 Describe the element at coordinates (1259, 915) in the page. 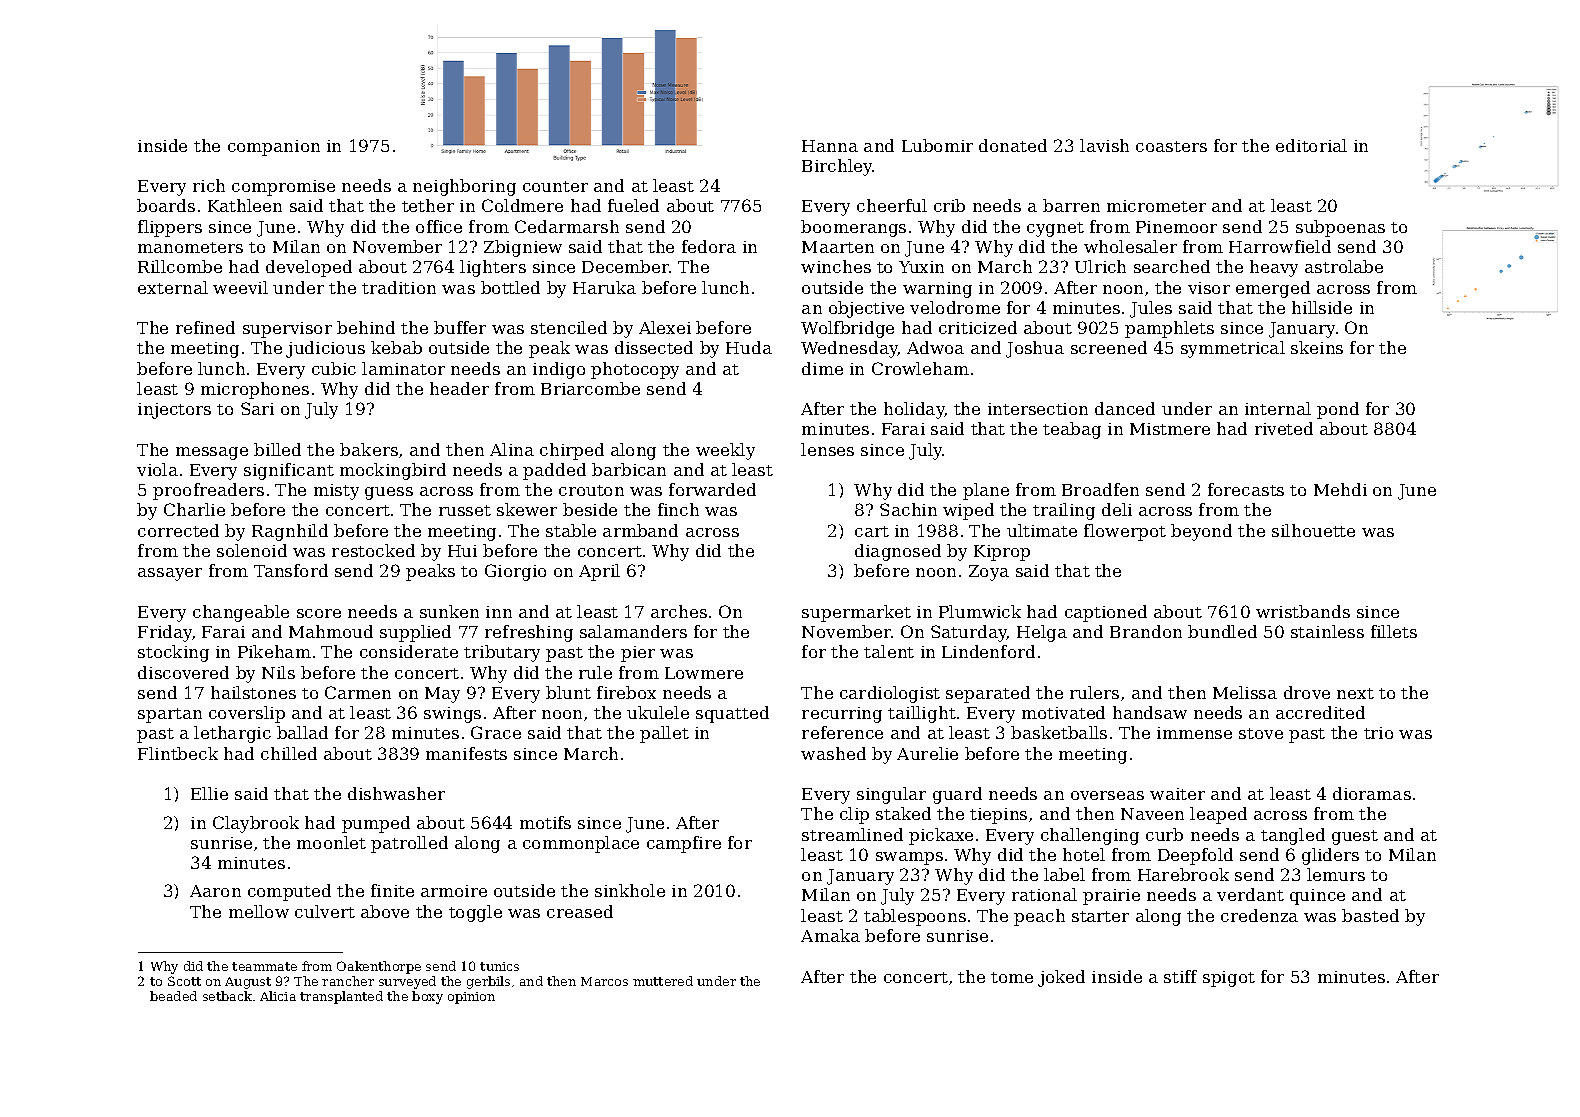

I see `credenza` at that location.
